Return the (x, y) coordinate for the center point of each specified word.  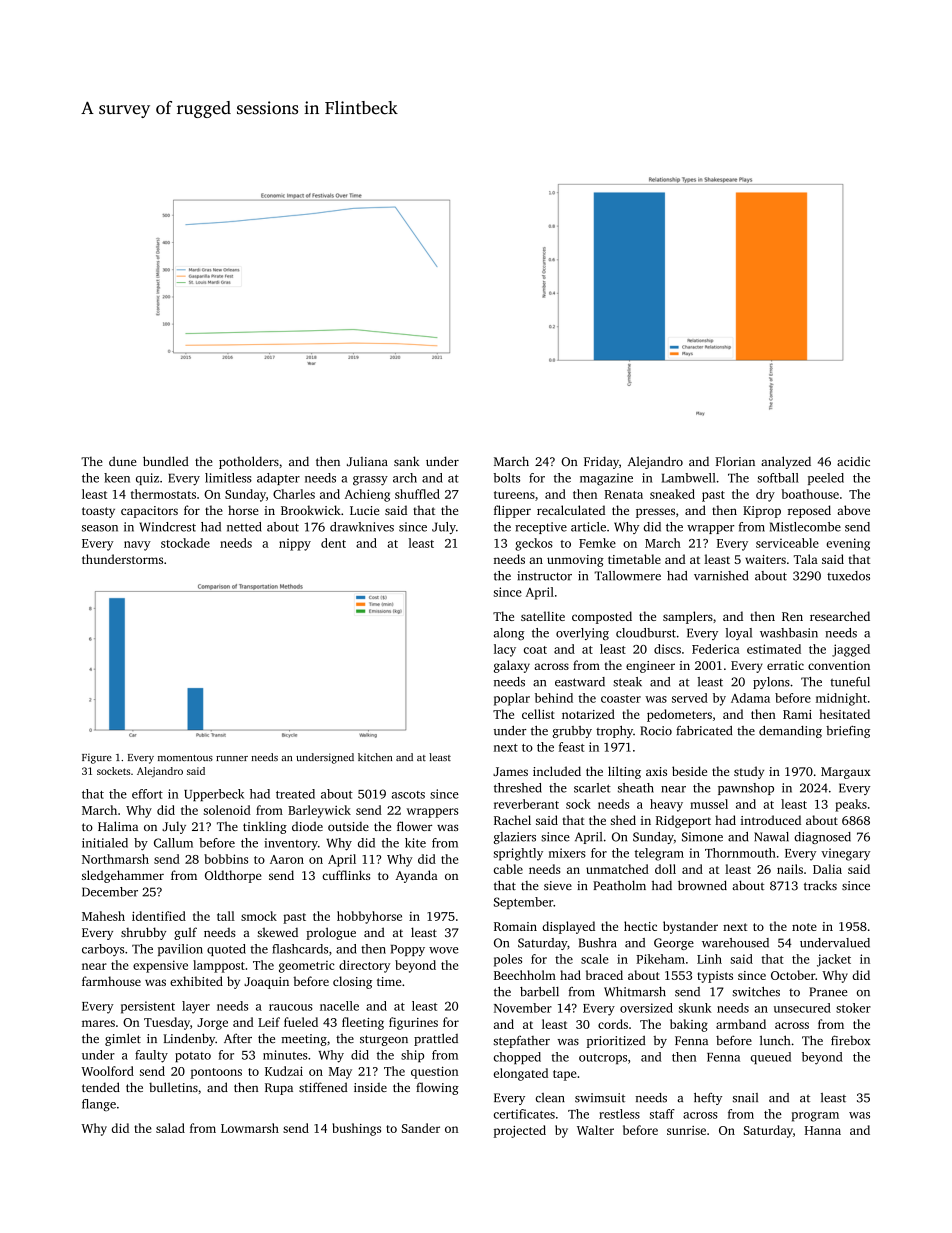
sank (407, 461)
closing (352, 982)
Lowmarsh (250, 1128)
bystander (690, 927)
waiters (765, 559)
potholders (249, 462)
